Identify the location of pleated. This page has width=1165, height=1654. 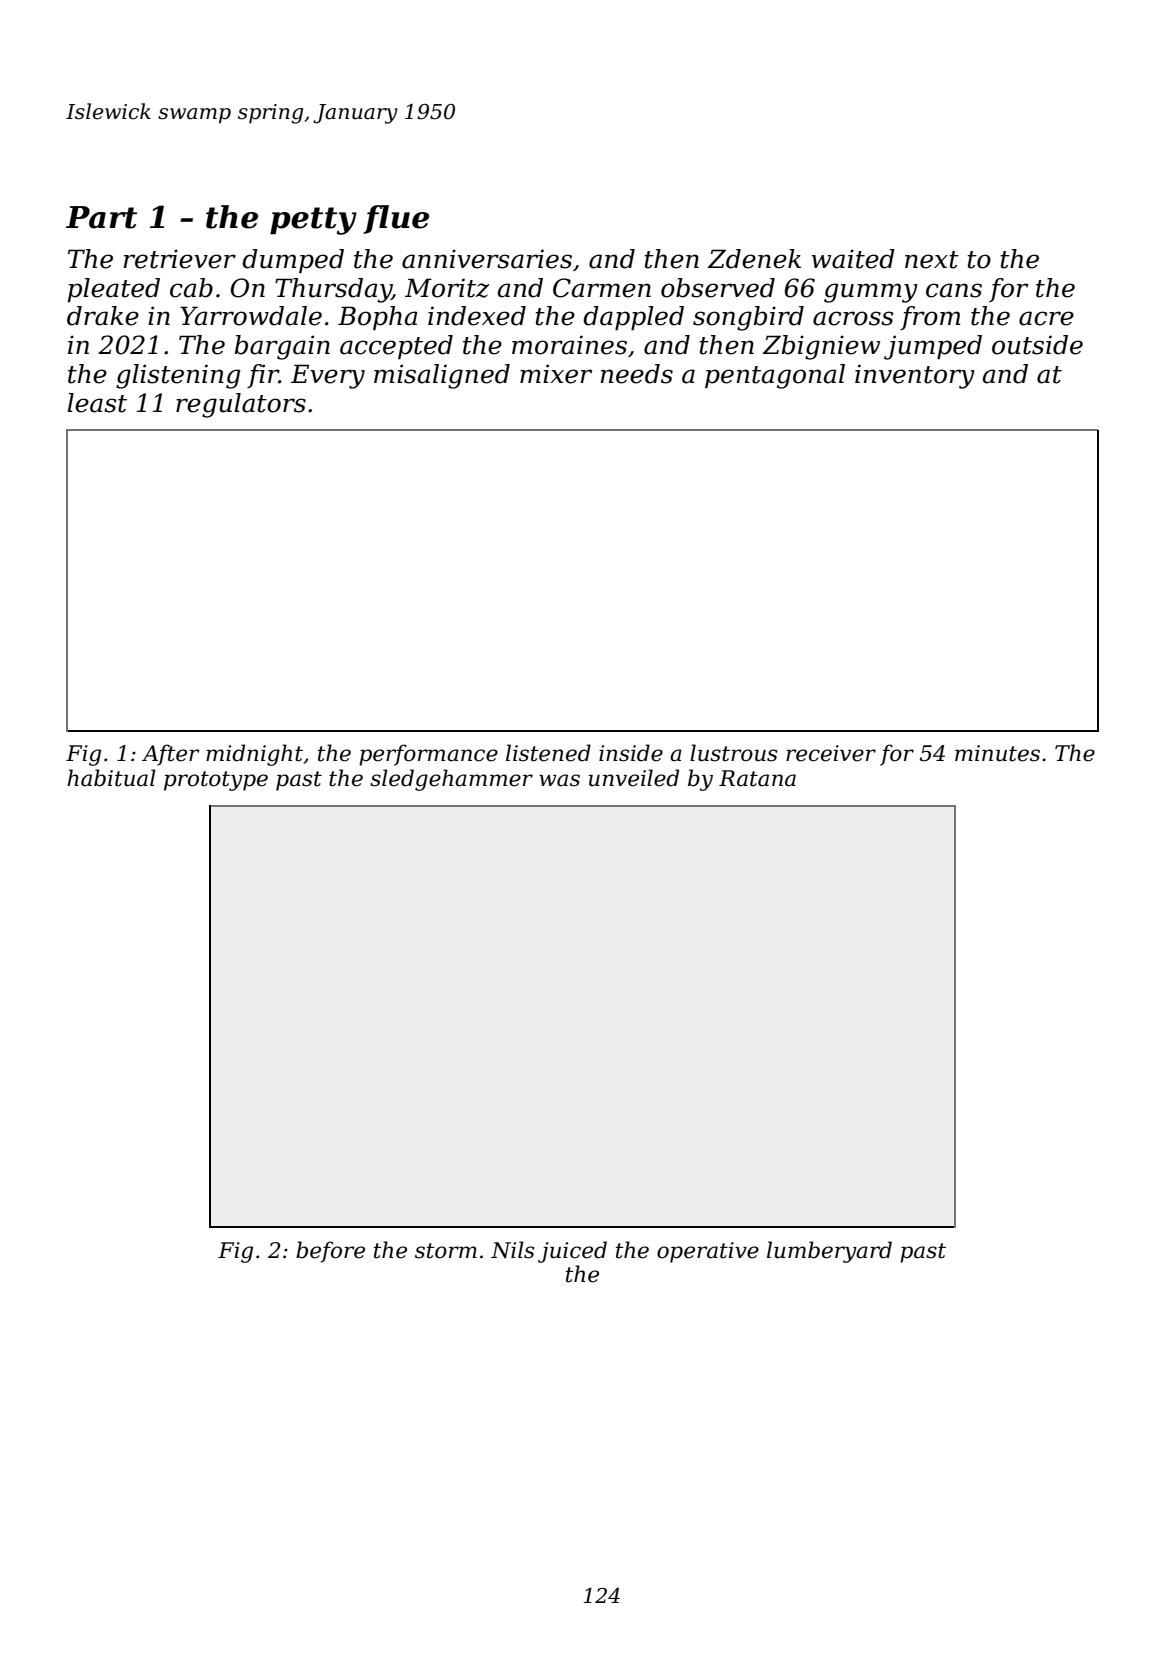
(114, 290).
